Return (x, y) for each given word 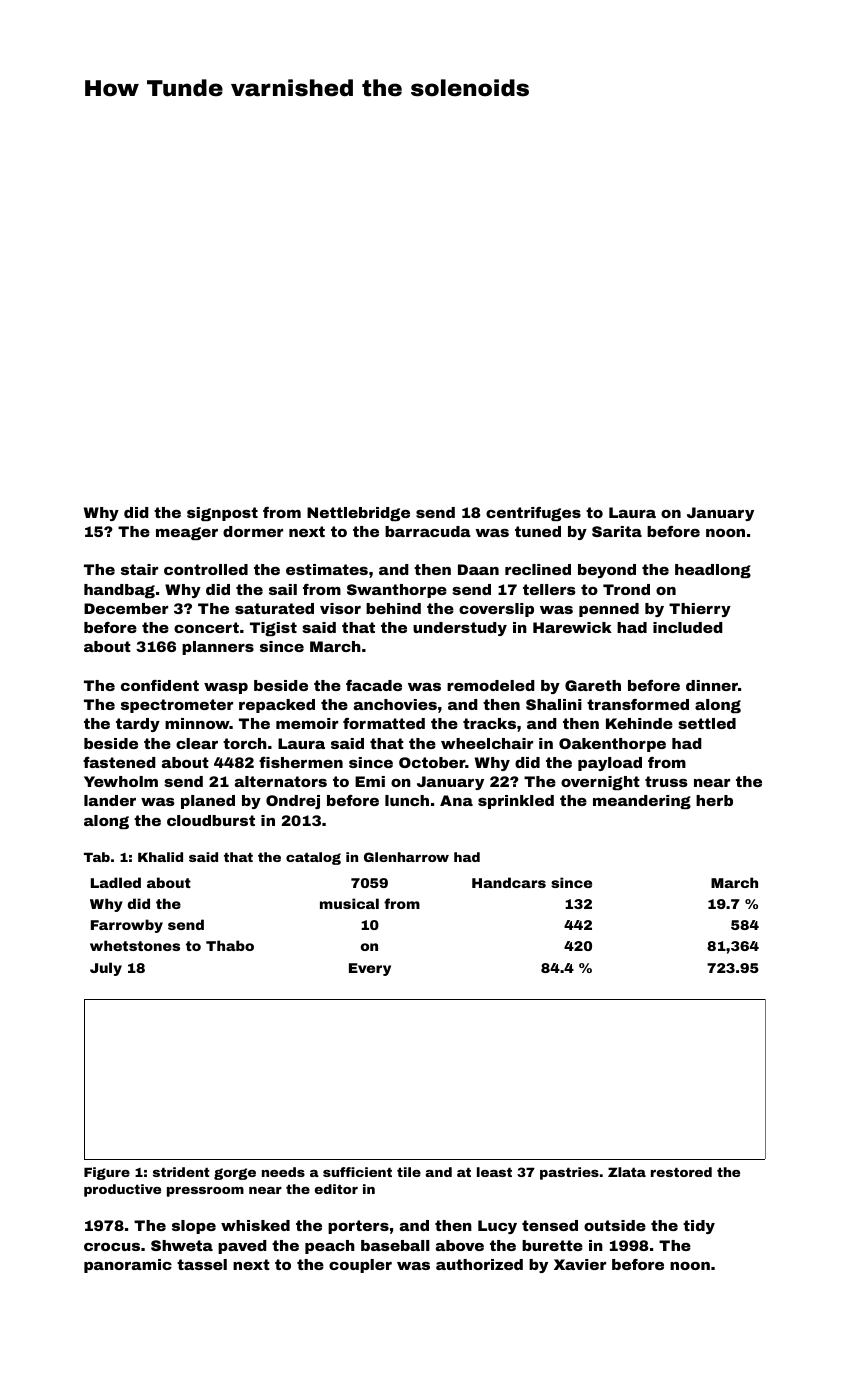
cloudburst (211, 820)
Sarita (617, 531)
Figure (107, 1173)
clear (197, 743)
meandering (642, 802)
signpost (222, 514)
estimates (327, 569)
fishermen (301, 762)
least (494, 1172)
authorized (479, 1264)
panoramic (128, 1266)
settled (707, 723)
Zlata (627, 1172)
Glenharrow (406, 857)
